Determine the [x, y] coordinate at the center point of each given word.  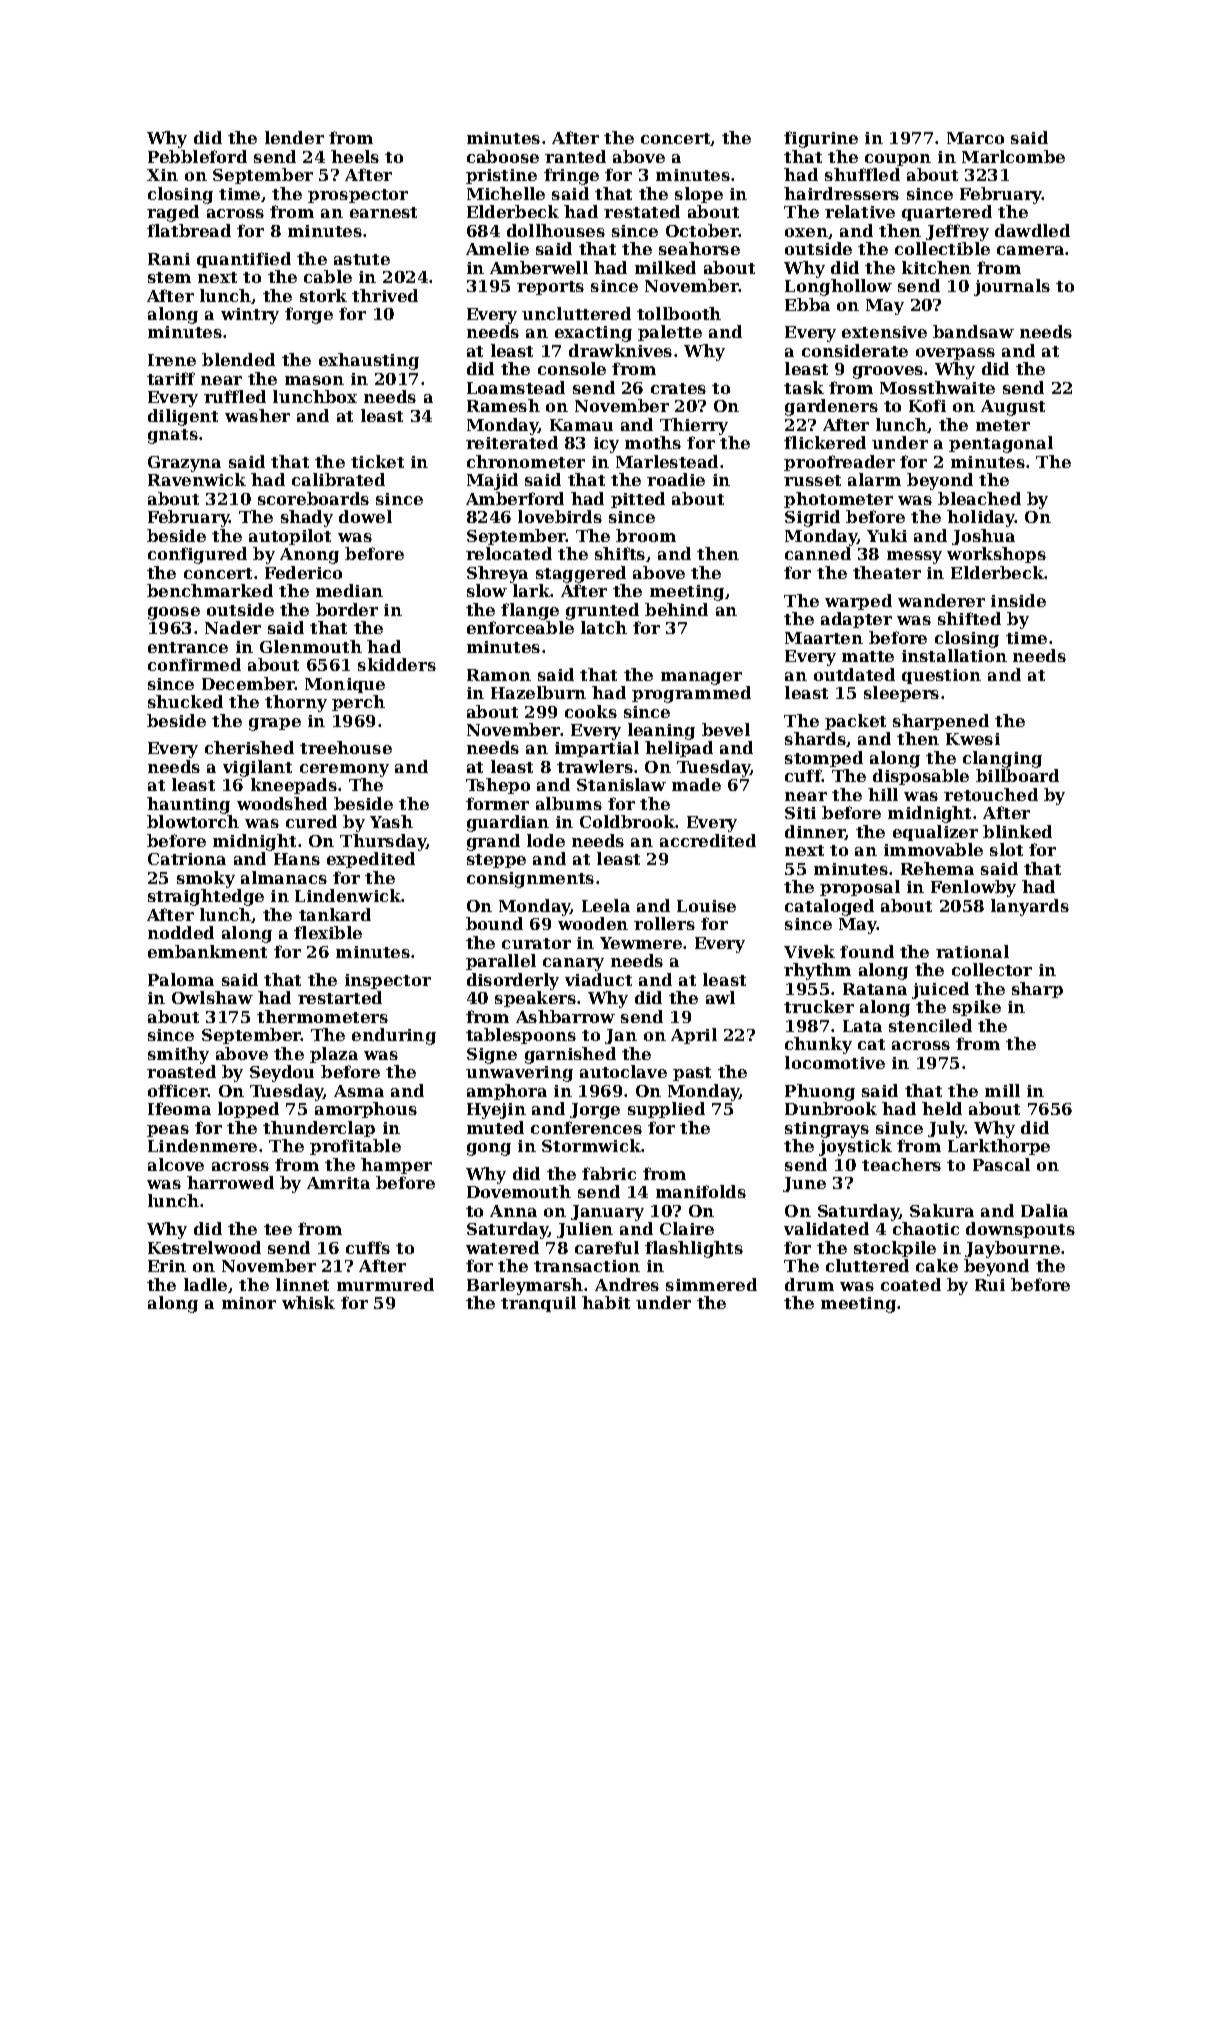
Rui [990, 1285]
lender [294, 137]
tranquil [538, 1304]
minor [249, 1303]
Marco [975, 138]
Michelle [506, 193]
